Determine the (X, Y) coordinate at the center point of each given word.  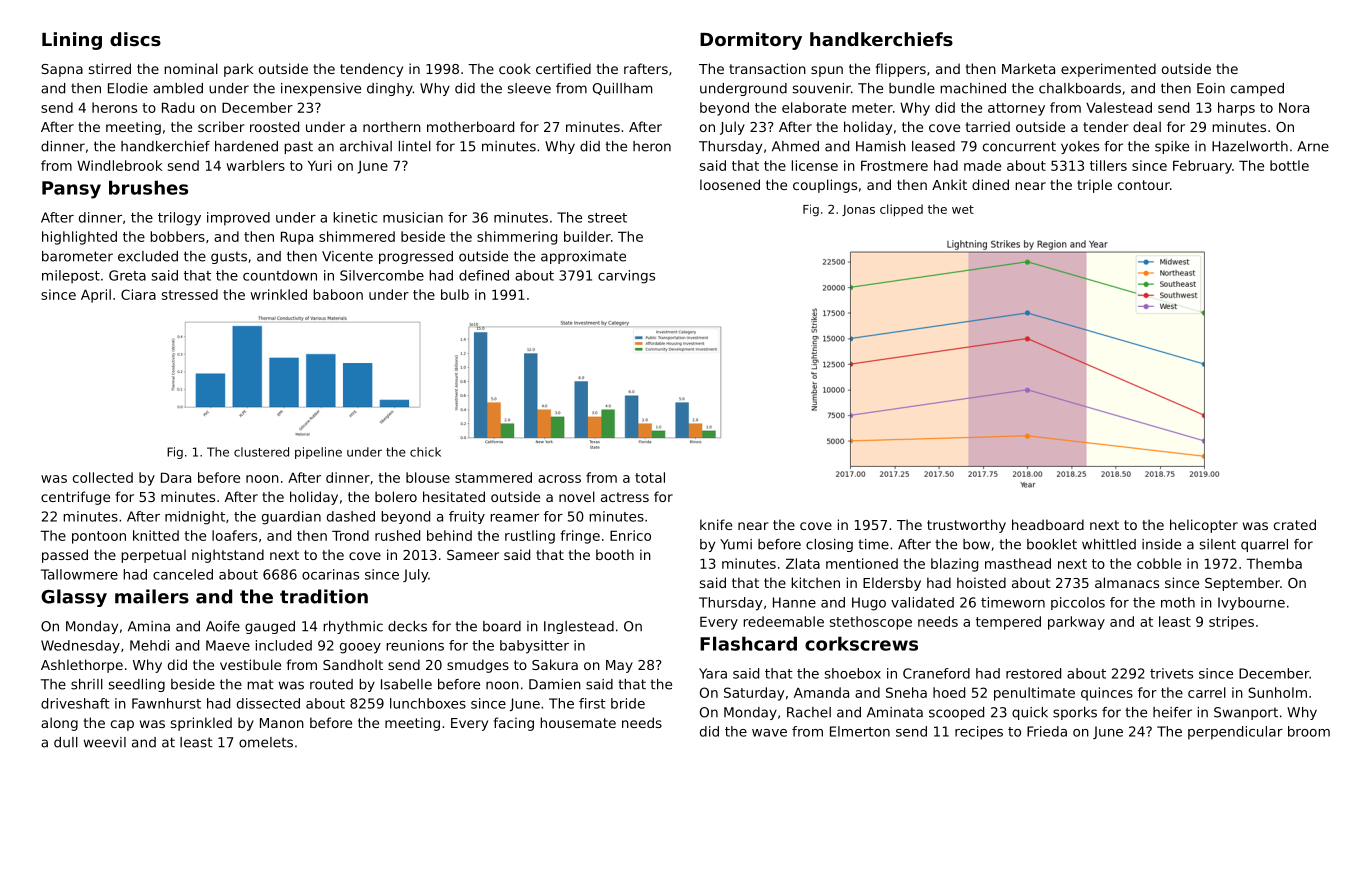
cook (515, 68)
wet (963, 209)
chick (425, 452)
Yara (713, 673)
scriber (221, 126)
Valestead (1119, 107)
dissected (268, 703)
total (650, 477)
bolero (396, 496)
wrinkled (279, 294)
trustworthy (966, 526)
